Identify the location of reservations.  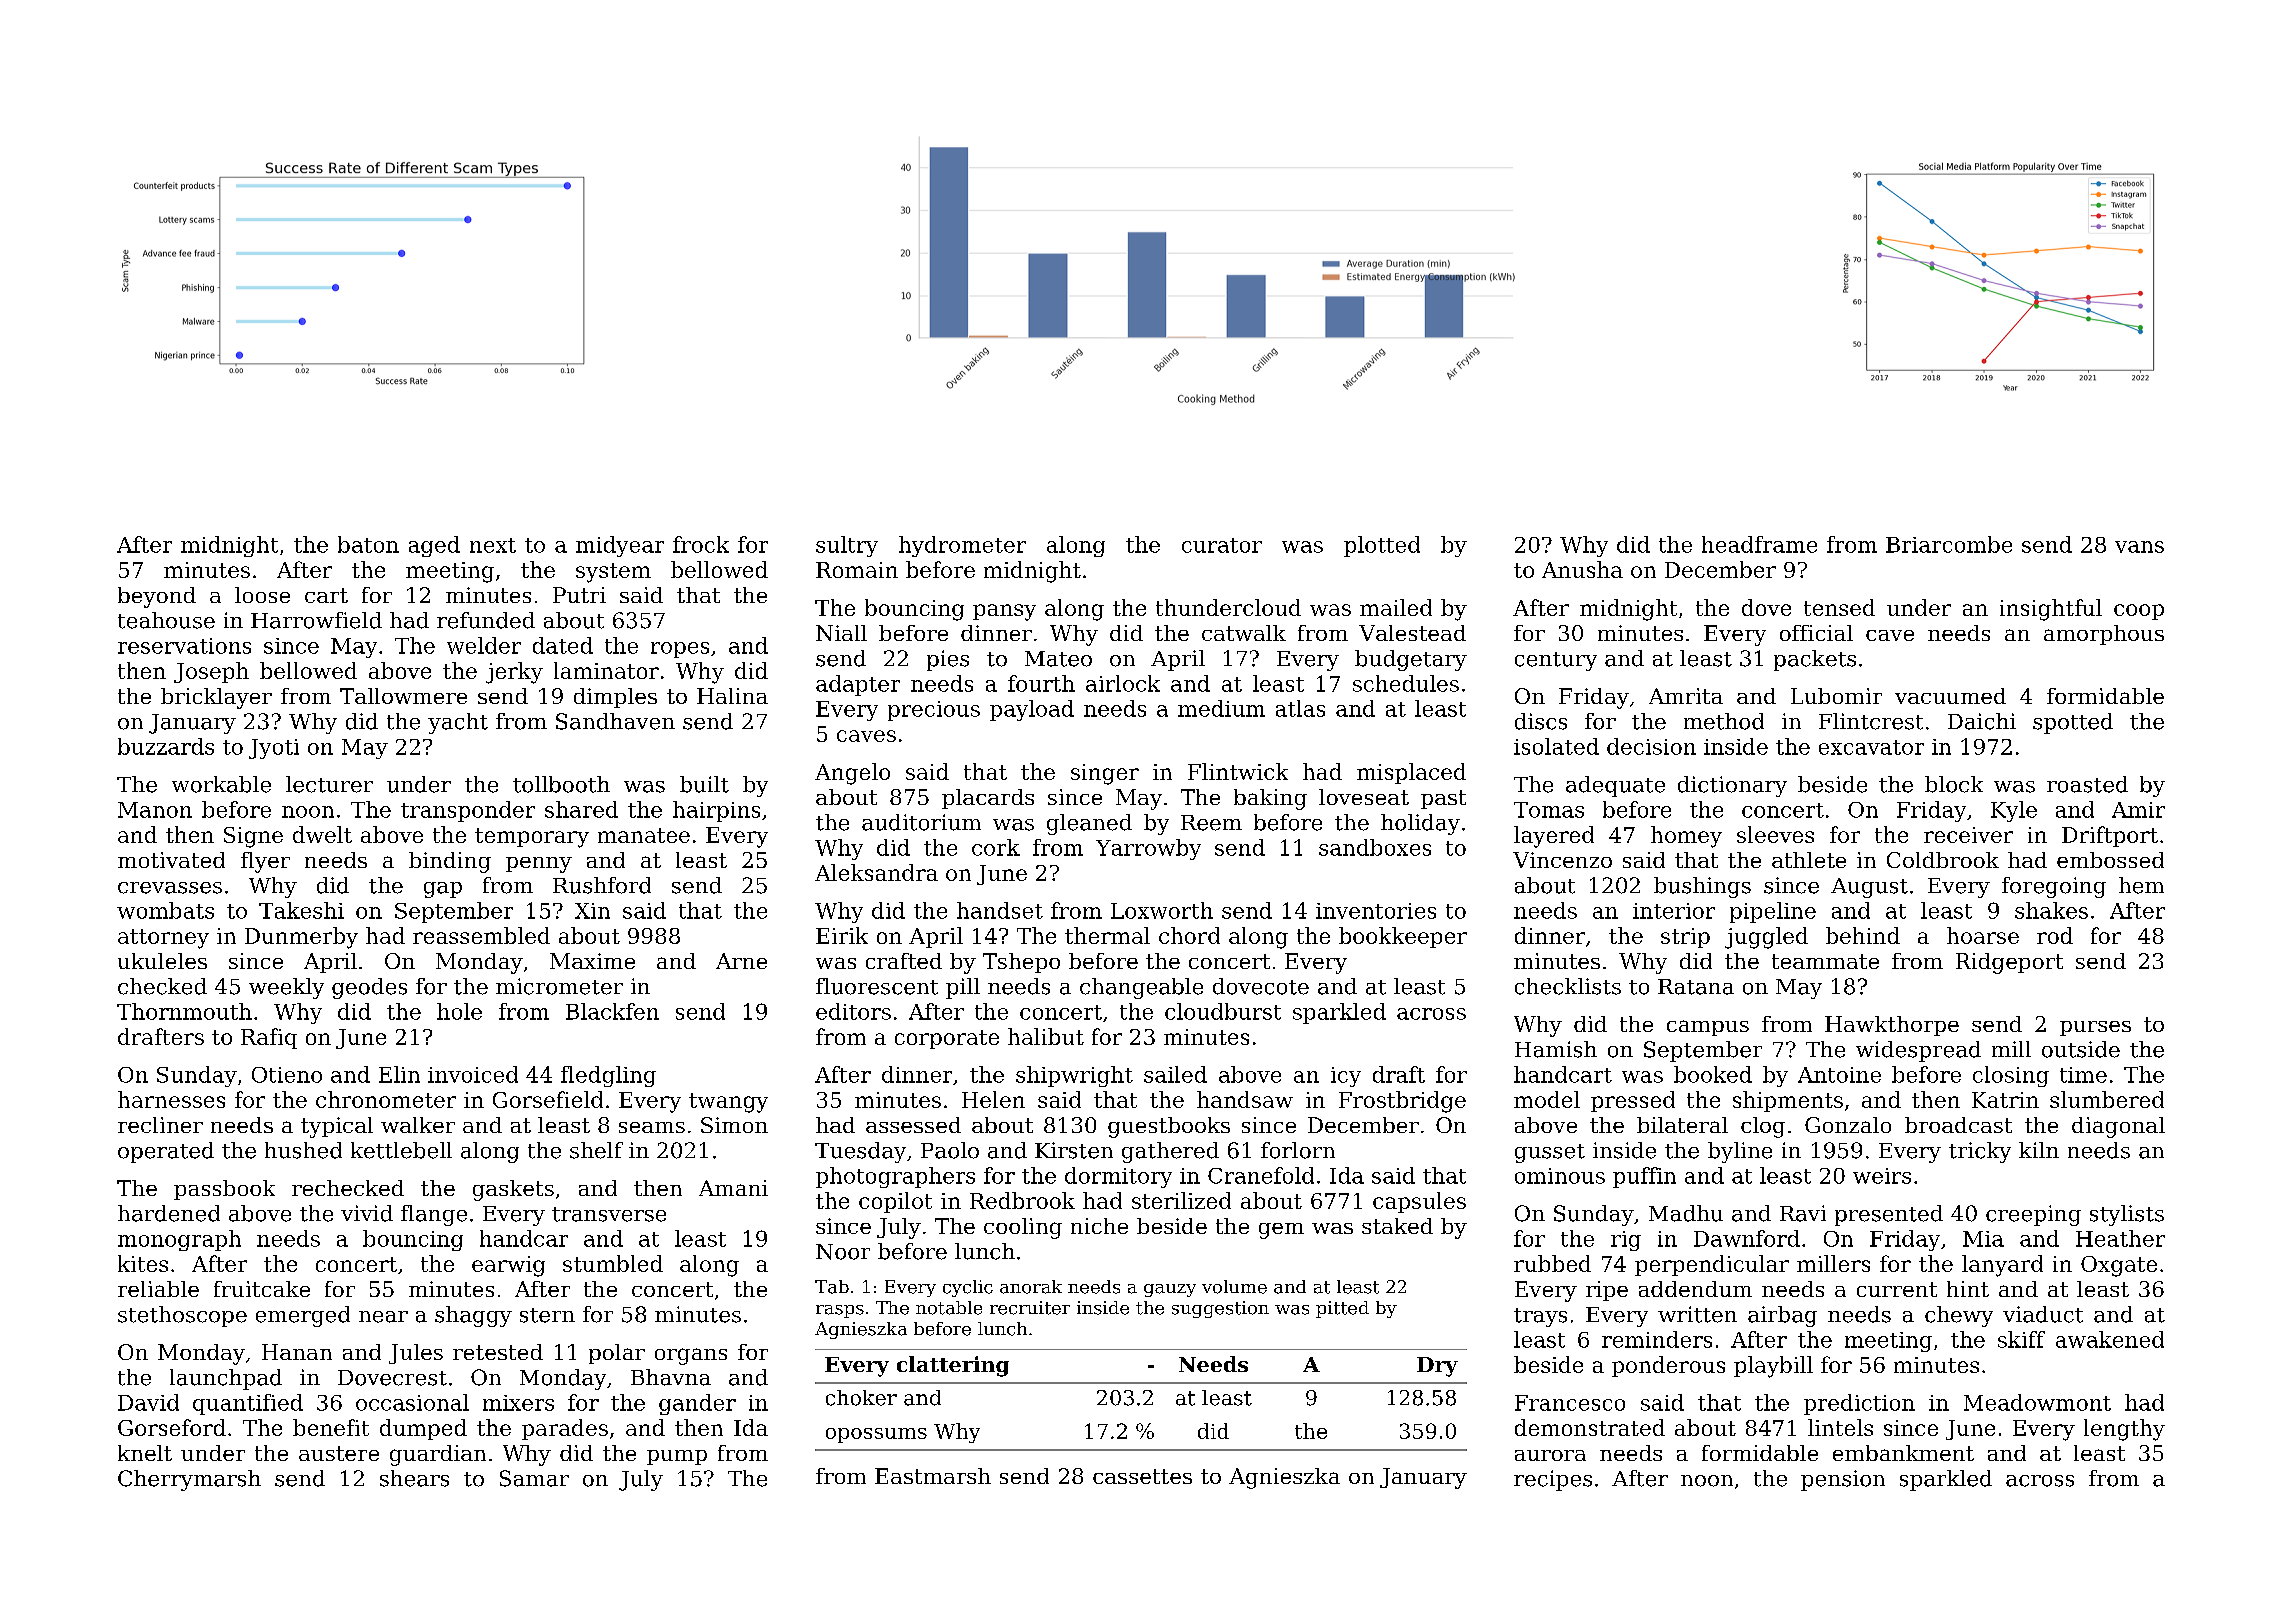
(184, 646).
